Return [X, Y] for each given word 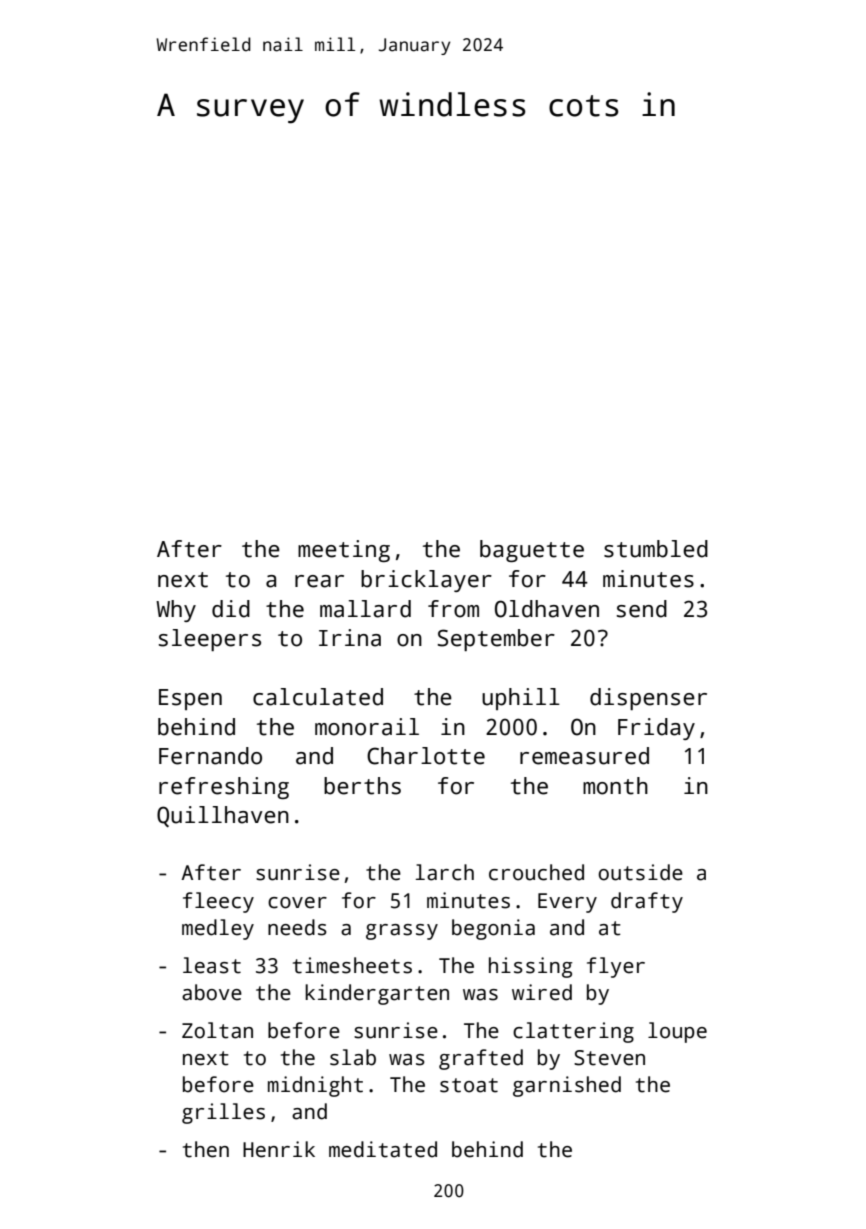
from [453, 609]
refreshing [224, 788]
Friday [656, 729]
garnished [567, 1086]
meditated [383, 1149]
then [206, 1149]
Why [176, 611]
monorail [367, 727]
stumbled [656, 549]
